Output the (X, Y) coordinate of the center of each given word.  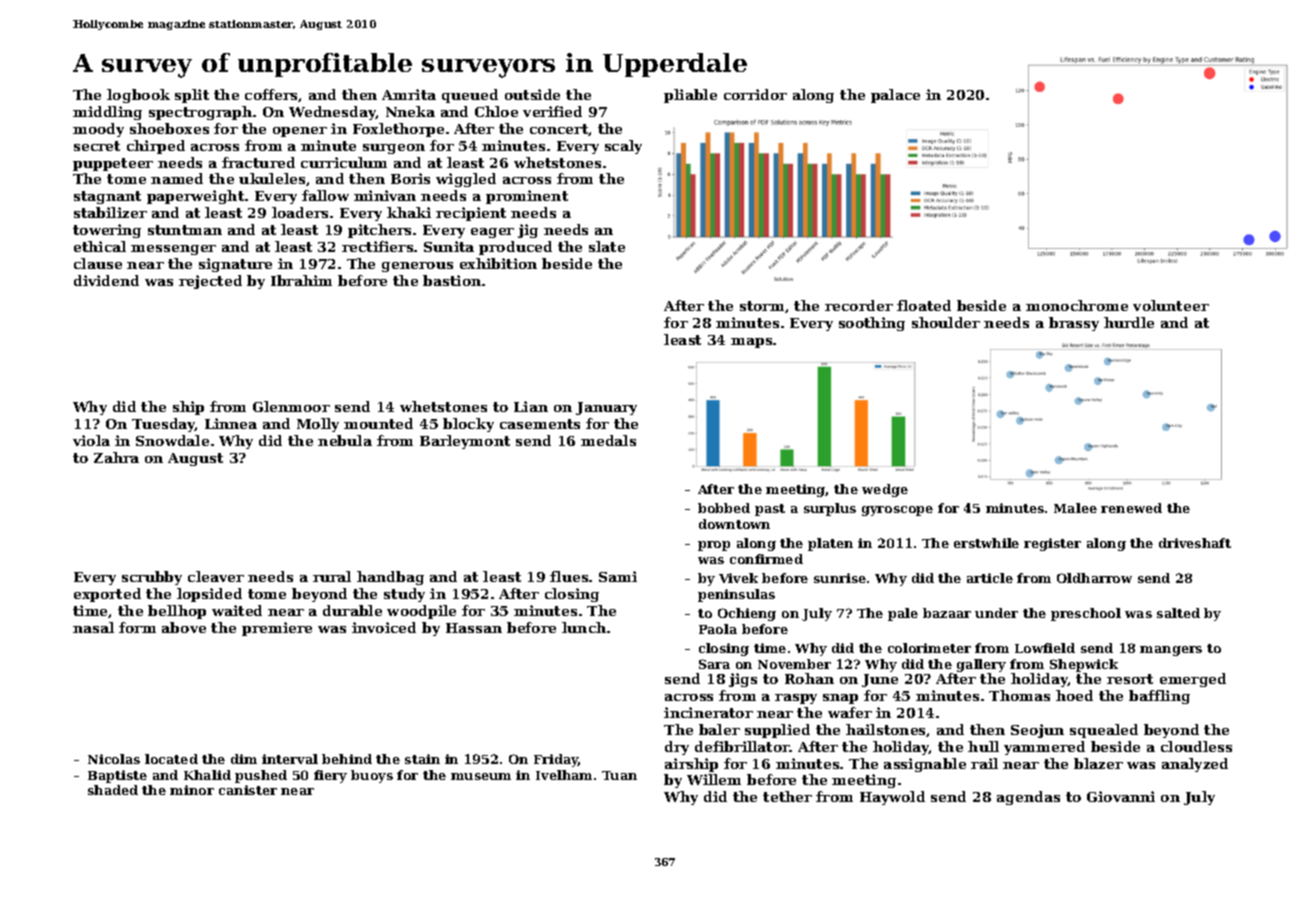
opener (300, 132)
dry (677, 748)
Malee (1075, 508)
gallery (981, 665)
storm (762, 306)
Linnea (231, 423)
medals (608, 440)
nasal (93, 627)
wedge (885, 490)
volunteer (1171, 305)
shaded (113, 790)
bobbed (724, 508)
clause (98, 263)
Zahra (116, 457)
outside (532, 94)
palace (895, 96)
